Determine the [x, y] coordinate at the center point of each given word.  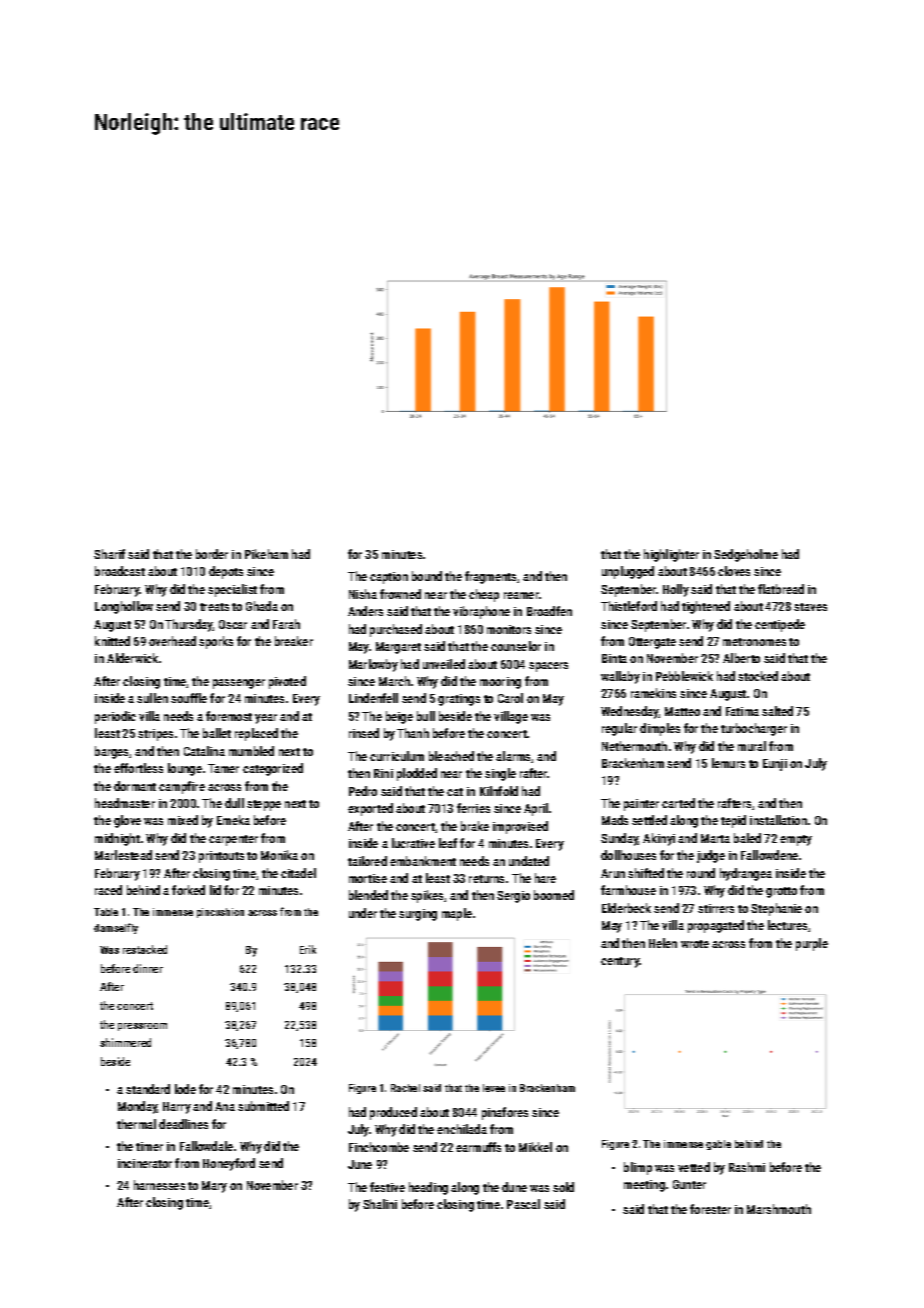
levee [494, 1088]
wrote [695, 944]
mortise [368, 878]
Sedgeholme [746, 555]
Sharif [109, 554]
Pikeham [266, 554]
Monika [279, 855]
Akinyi [659, 839]
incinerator [145, 1163]
